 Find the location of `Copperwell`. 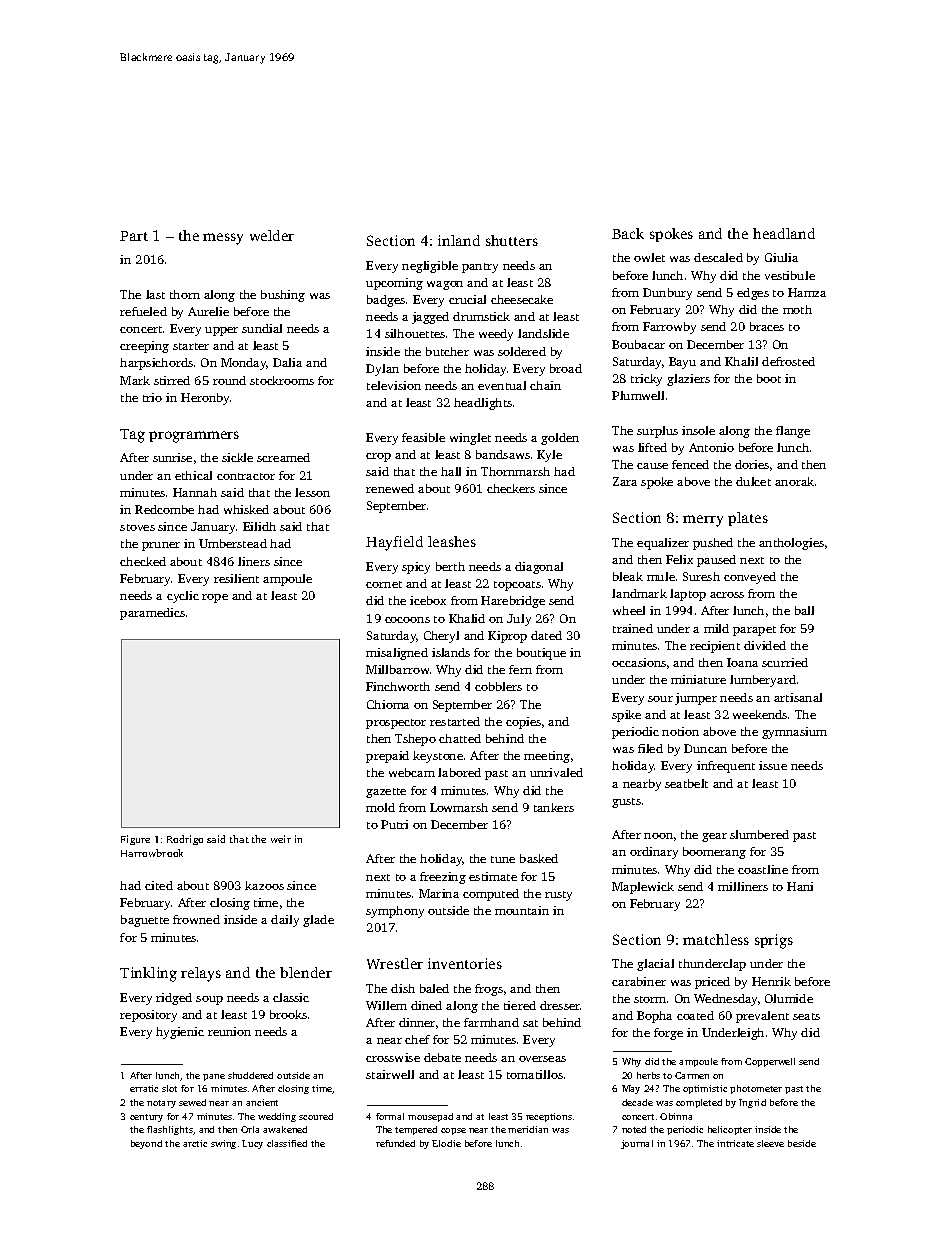

Copperwell is located at coordinates (770, 1062).
